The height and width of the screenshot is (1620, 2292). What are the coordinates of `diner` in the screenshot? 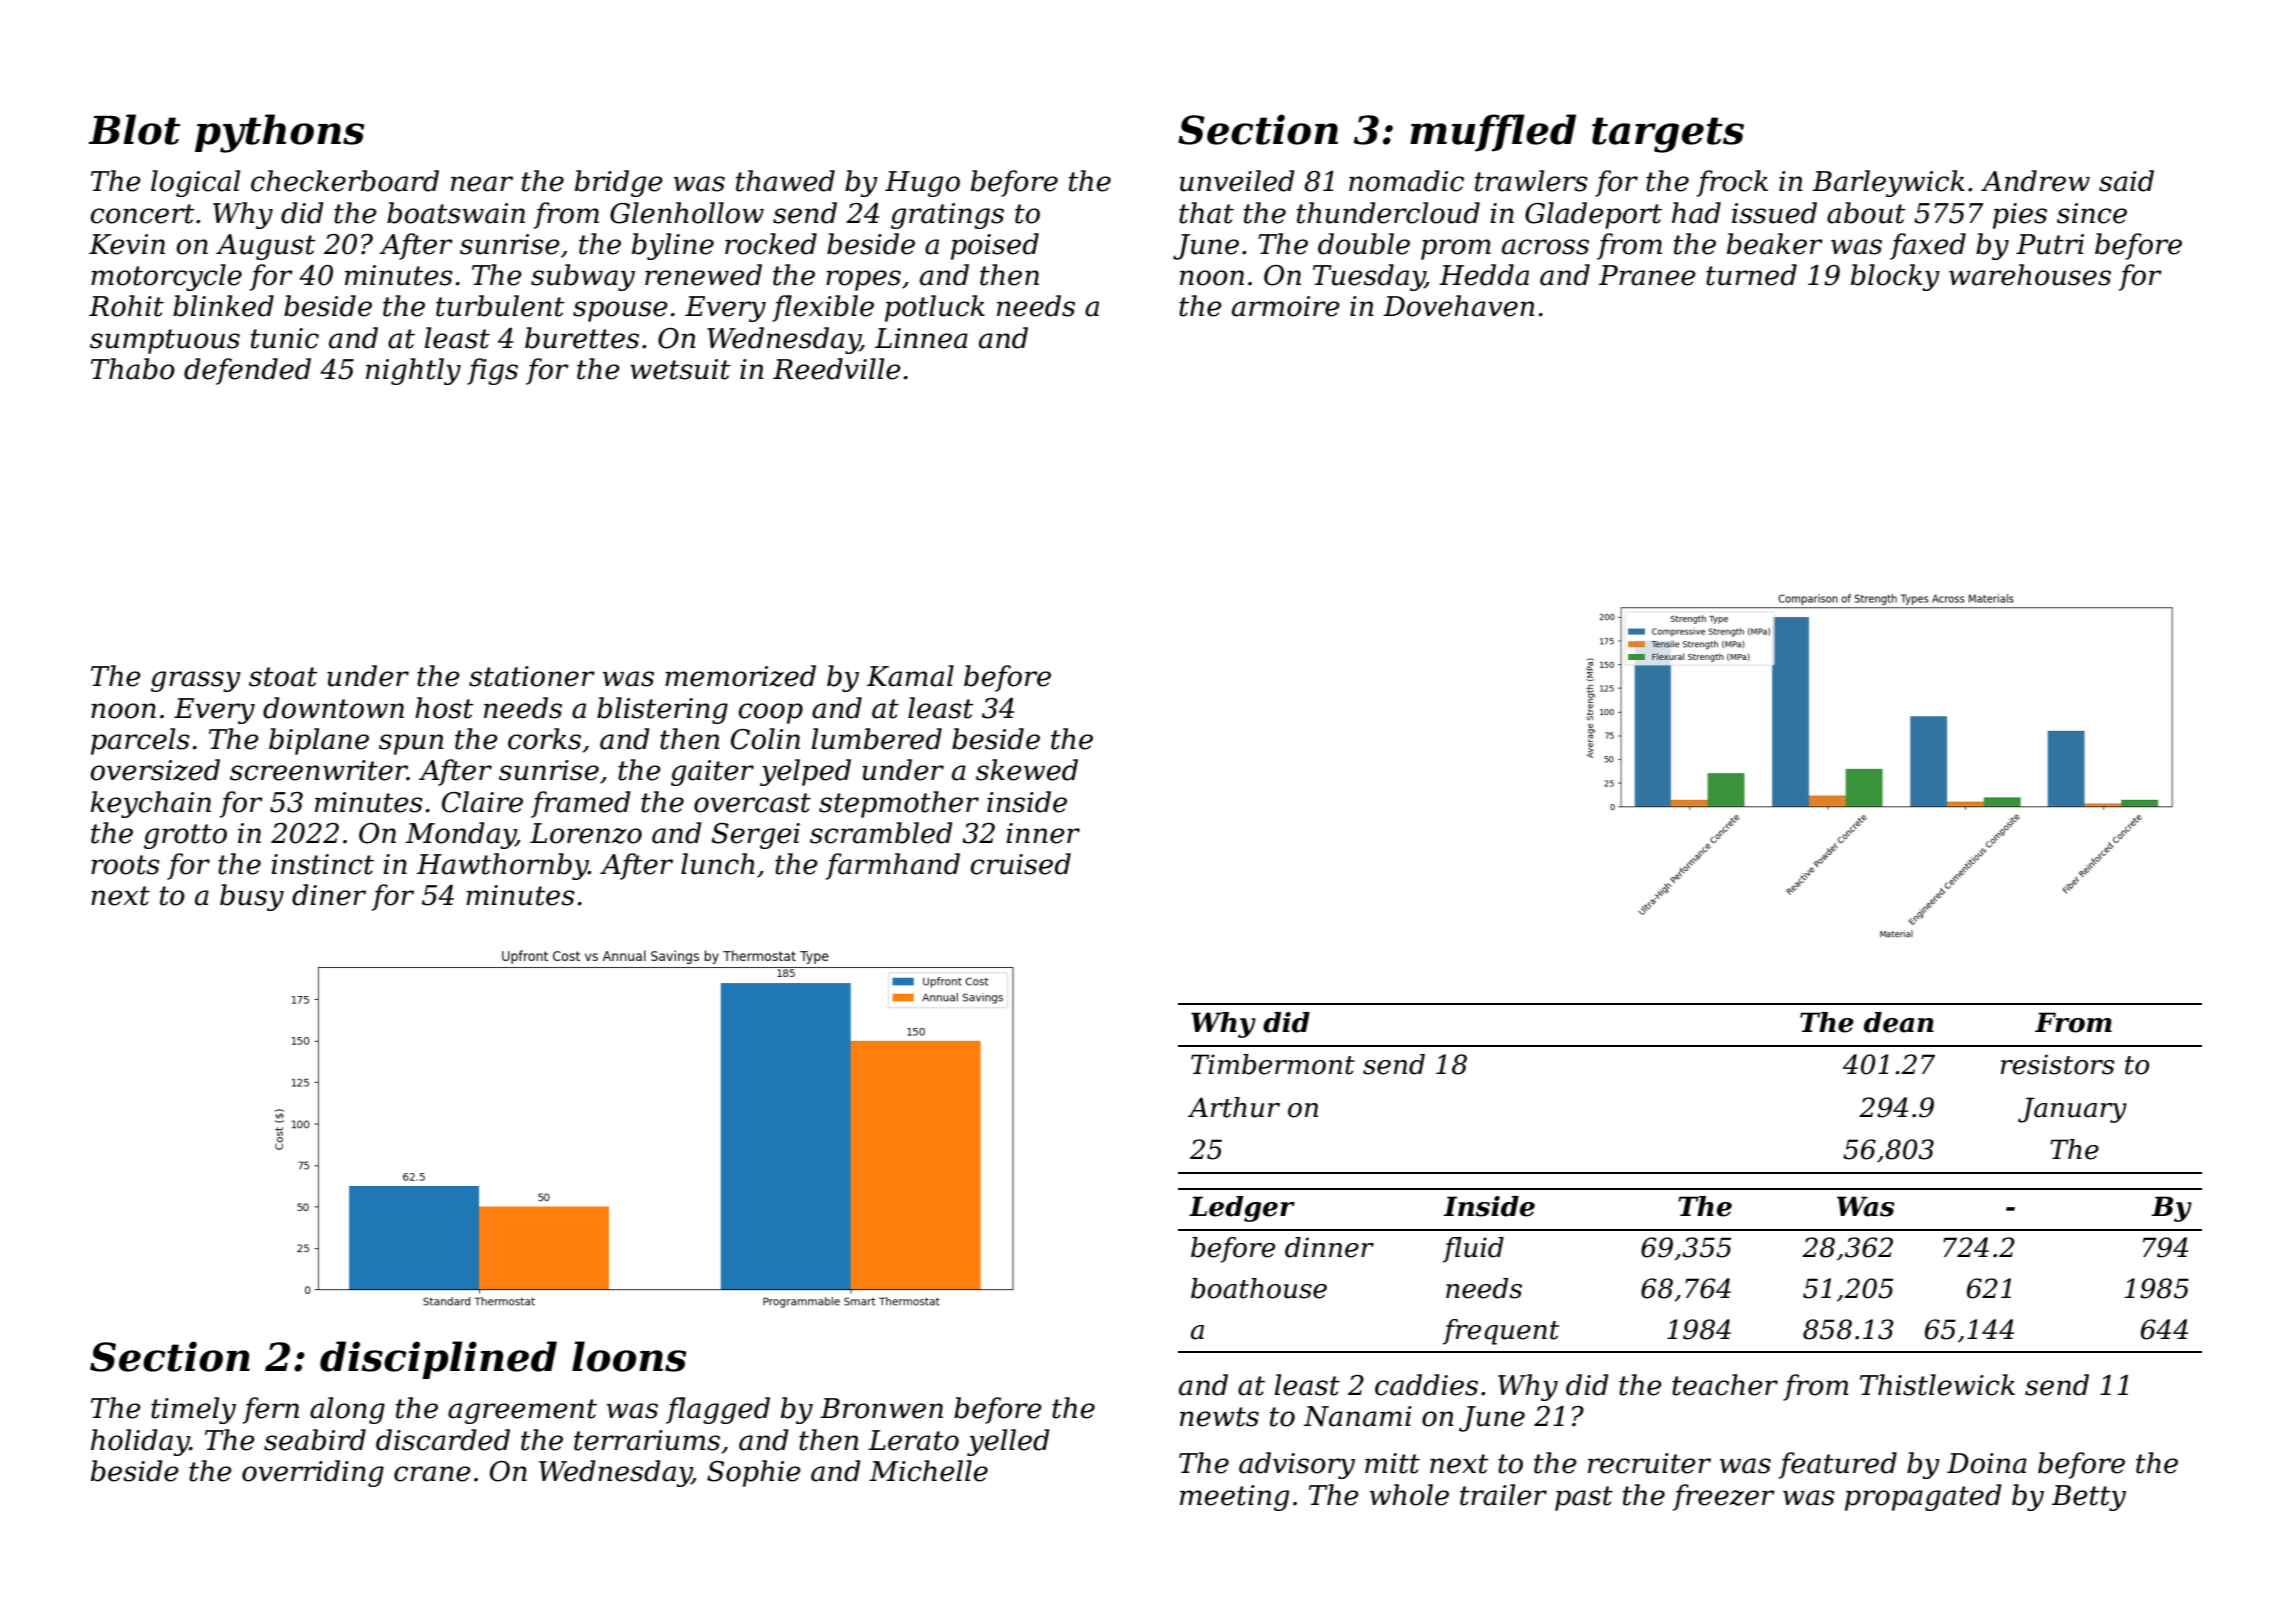 It's located at (329, 895).
